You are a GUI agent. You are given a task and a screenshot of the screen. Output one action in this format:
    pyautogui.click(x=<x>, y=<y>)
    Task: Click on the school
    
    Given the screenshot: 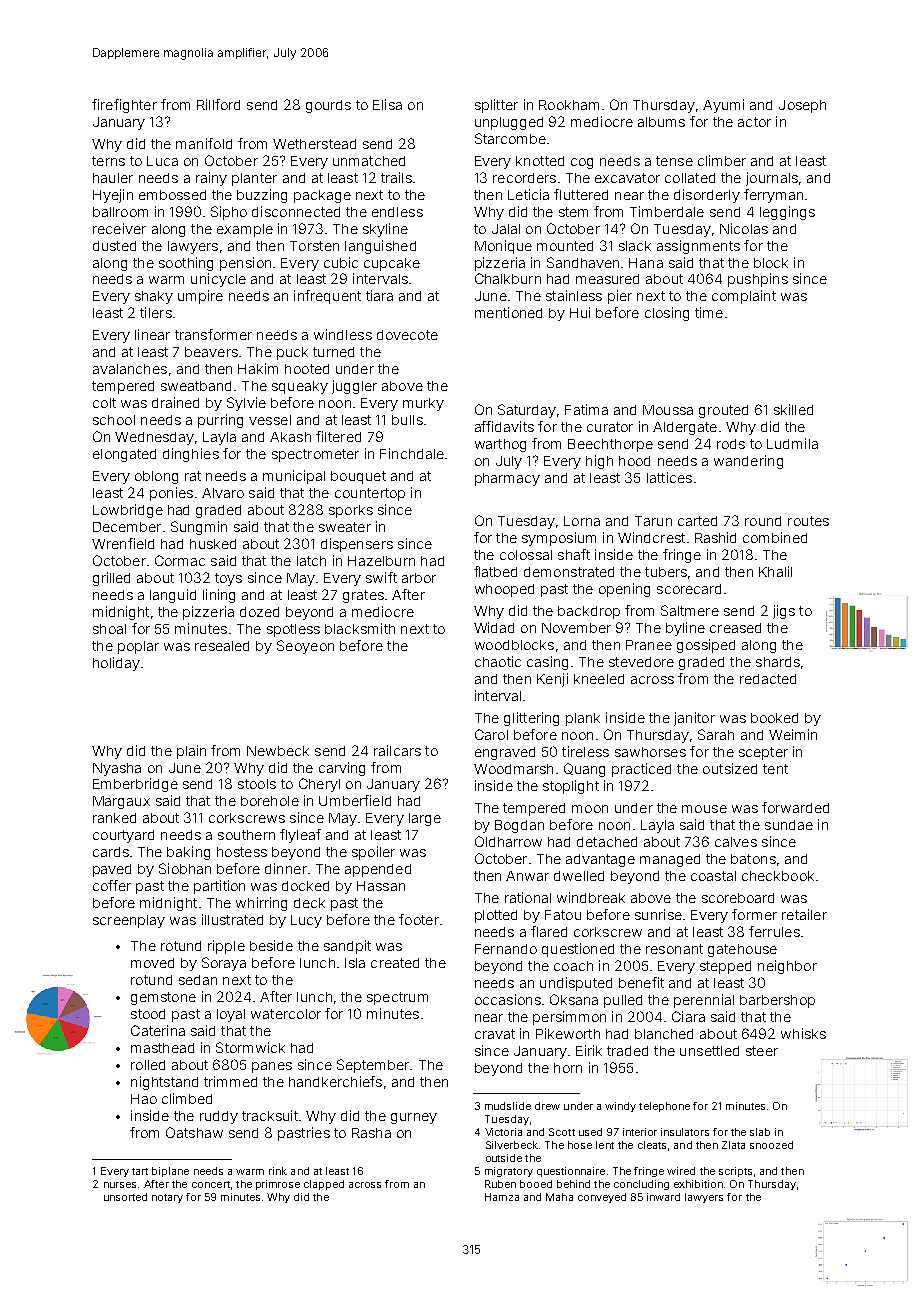 What is the action you would take?
    pyautogui.click(x=114, y=420)
